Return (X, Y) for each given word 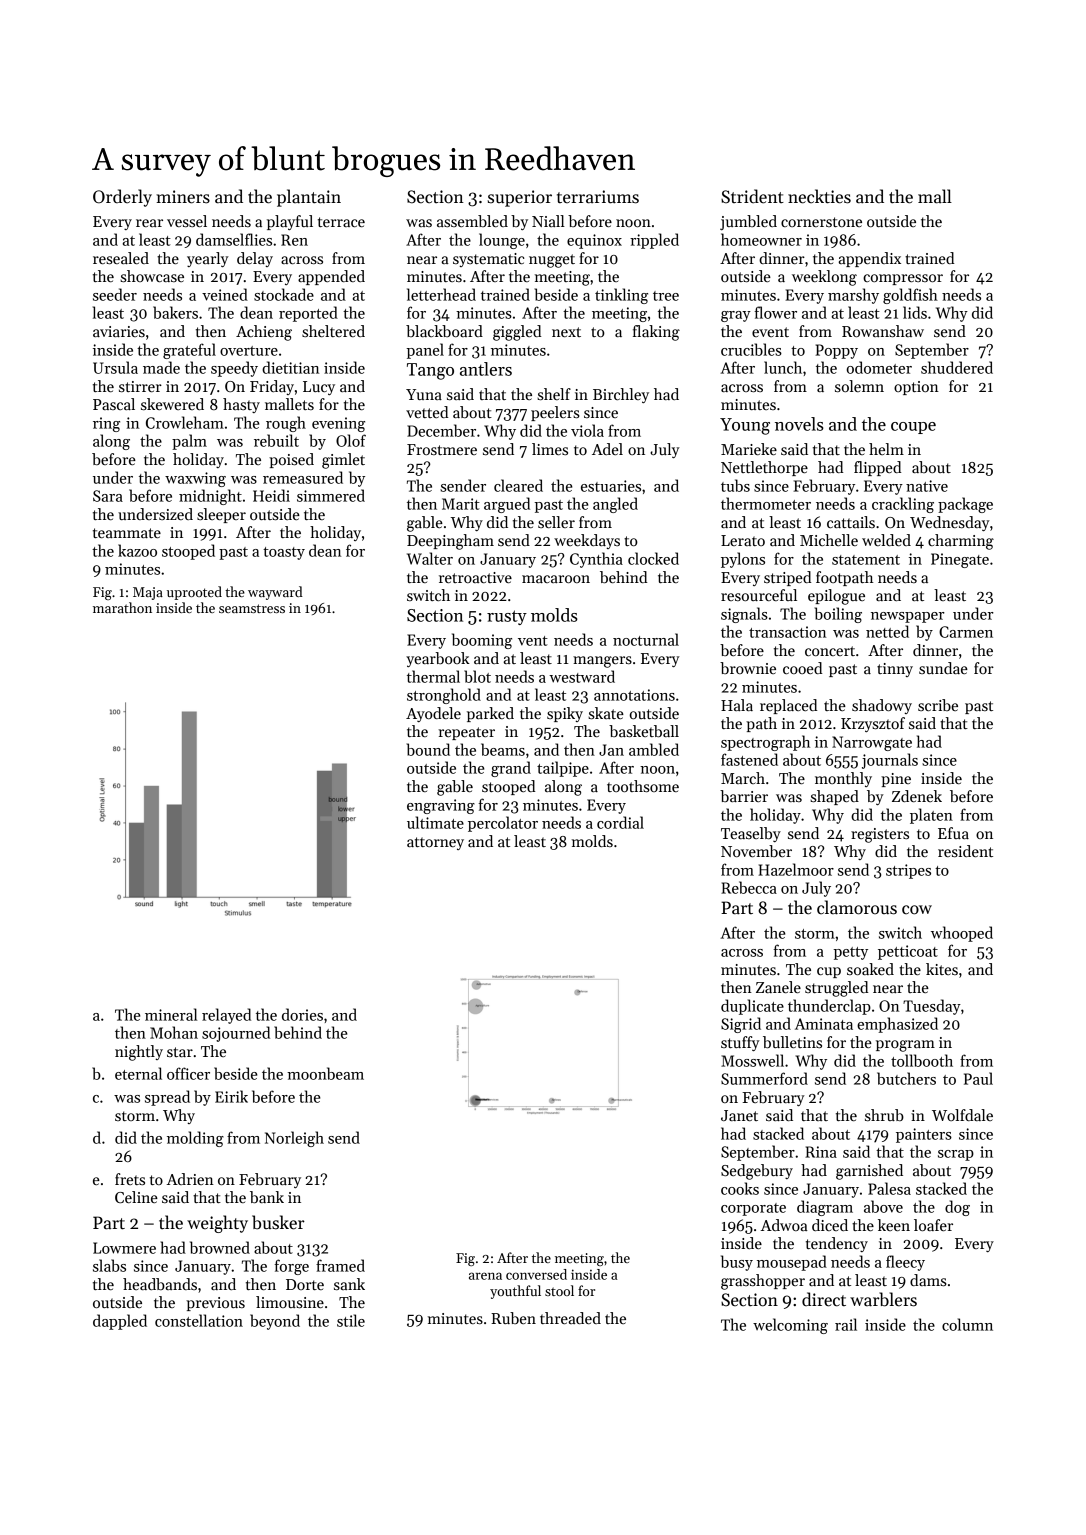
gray (736, 316)
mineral (171, 1014)
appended (331, 277)
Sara (108, 496)
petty (850, 953)
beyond (275, 1322)
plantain (309, 198)
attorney (435, 843)
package (965, 505)
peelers (555, 413)
